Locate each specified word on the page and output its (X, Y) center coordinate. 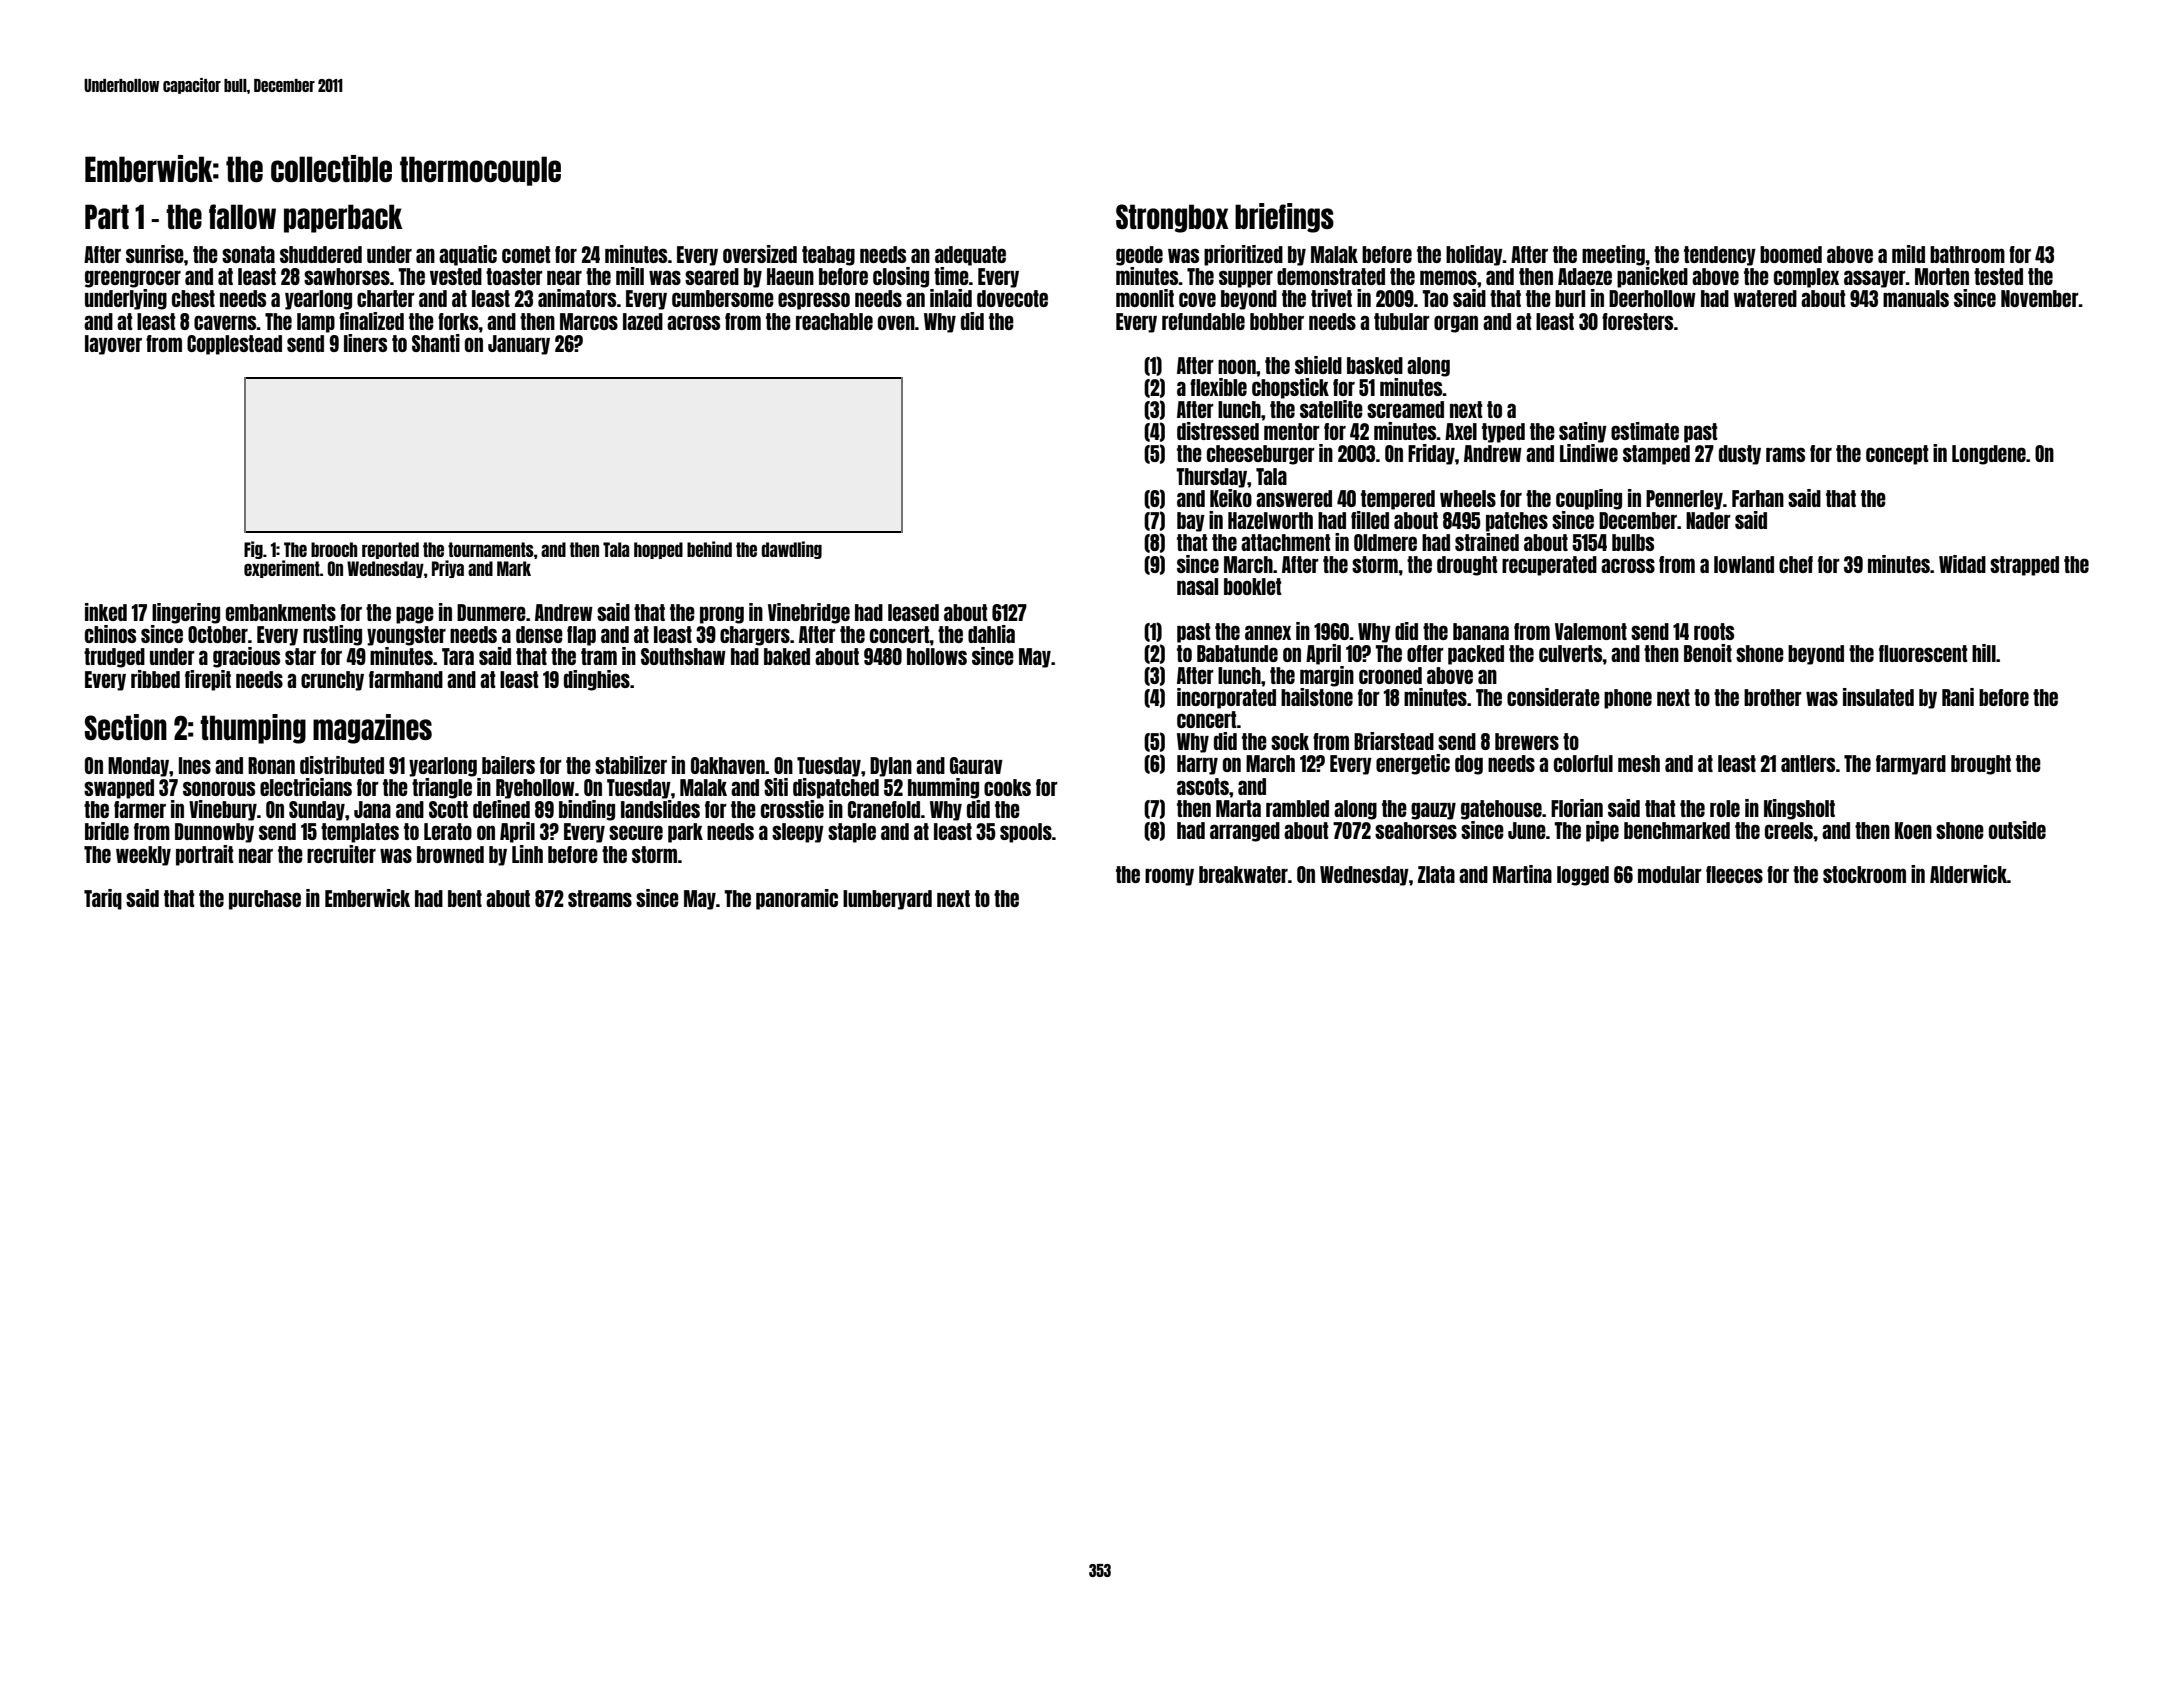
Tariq (103, 899)
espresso (814, 301)
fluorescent (1923, 653)
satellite (1331, 409)
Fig (253, 550)
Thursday (1212, 478)
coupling (1589, 499)
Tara (458, 656)
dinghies (597, 680)
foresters (1637, 321)
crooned (1390, 675)
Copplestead (234, 345)
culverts (1571, 653)
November (2040, 298)
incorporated (1226, 698)
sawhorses (347, 276)
